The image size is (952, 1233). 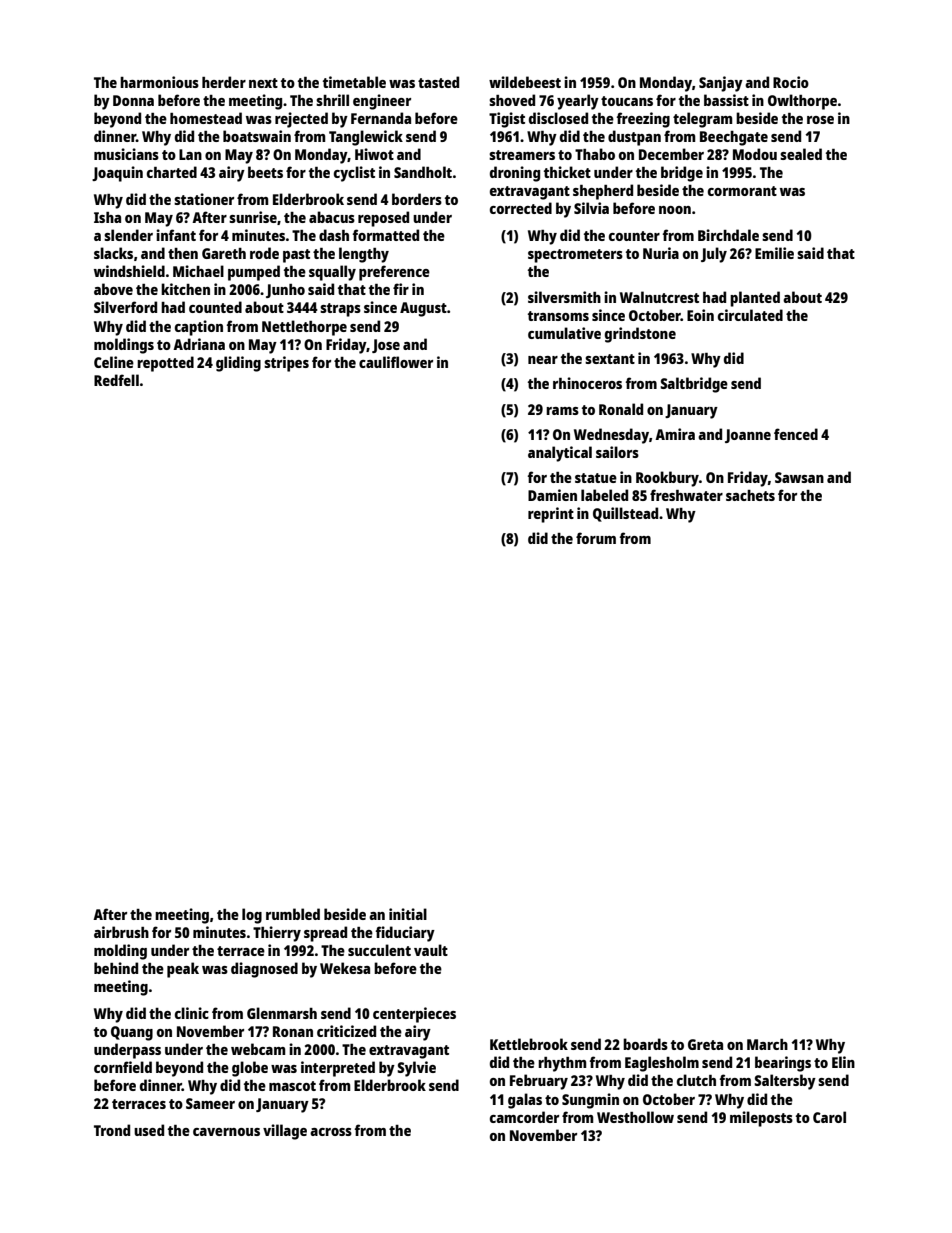 I want to click on Greta, so click(x=705, y=1044).
